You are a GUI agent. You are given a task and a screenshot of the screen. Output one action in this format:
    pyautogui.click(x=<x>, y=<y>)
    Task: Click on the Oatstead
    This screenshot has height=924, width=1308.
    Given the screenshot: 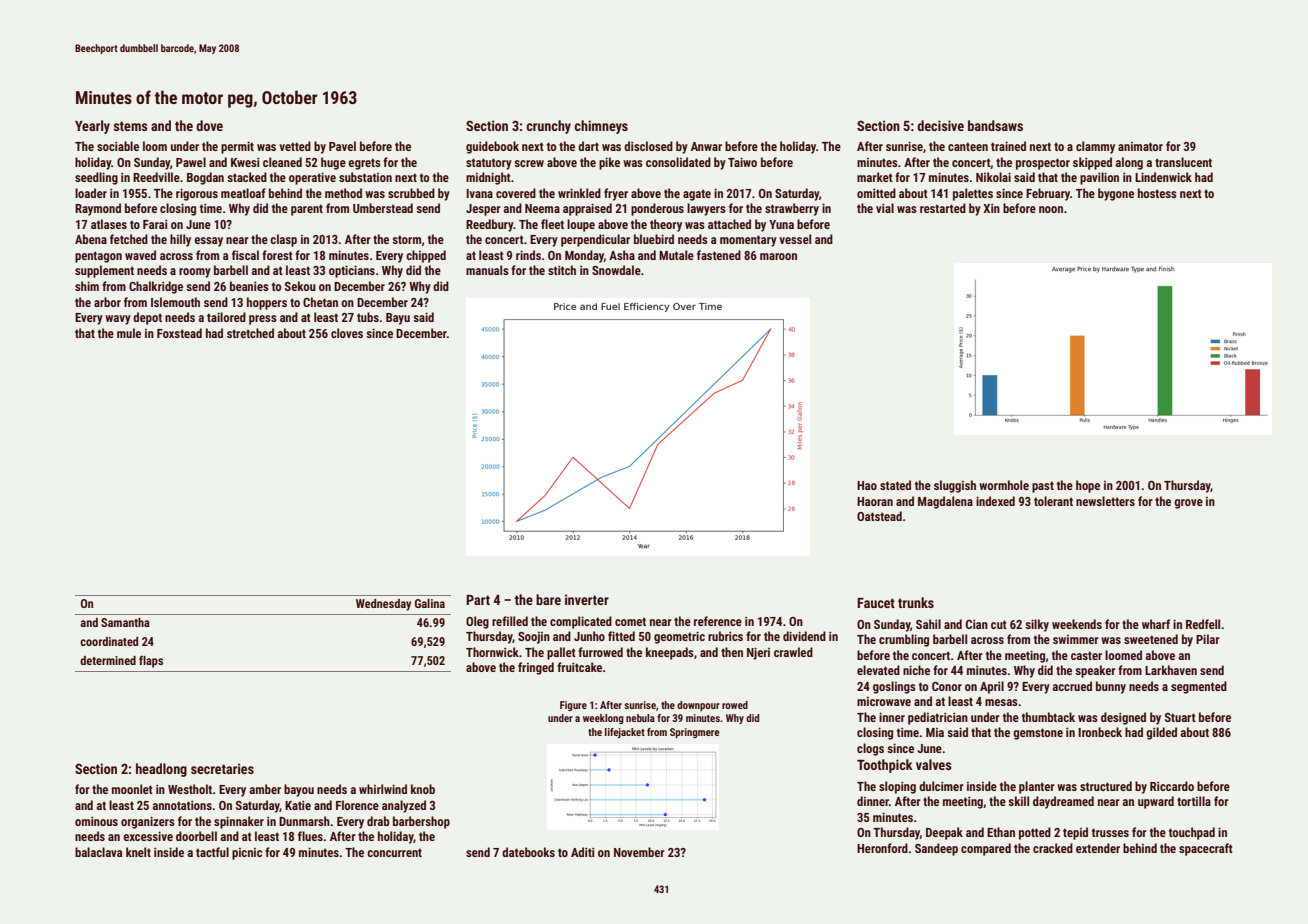 What is the action you would take?
    pyautogui.click(x=879, y=516)
